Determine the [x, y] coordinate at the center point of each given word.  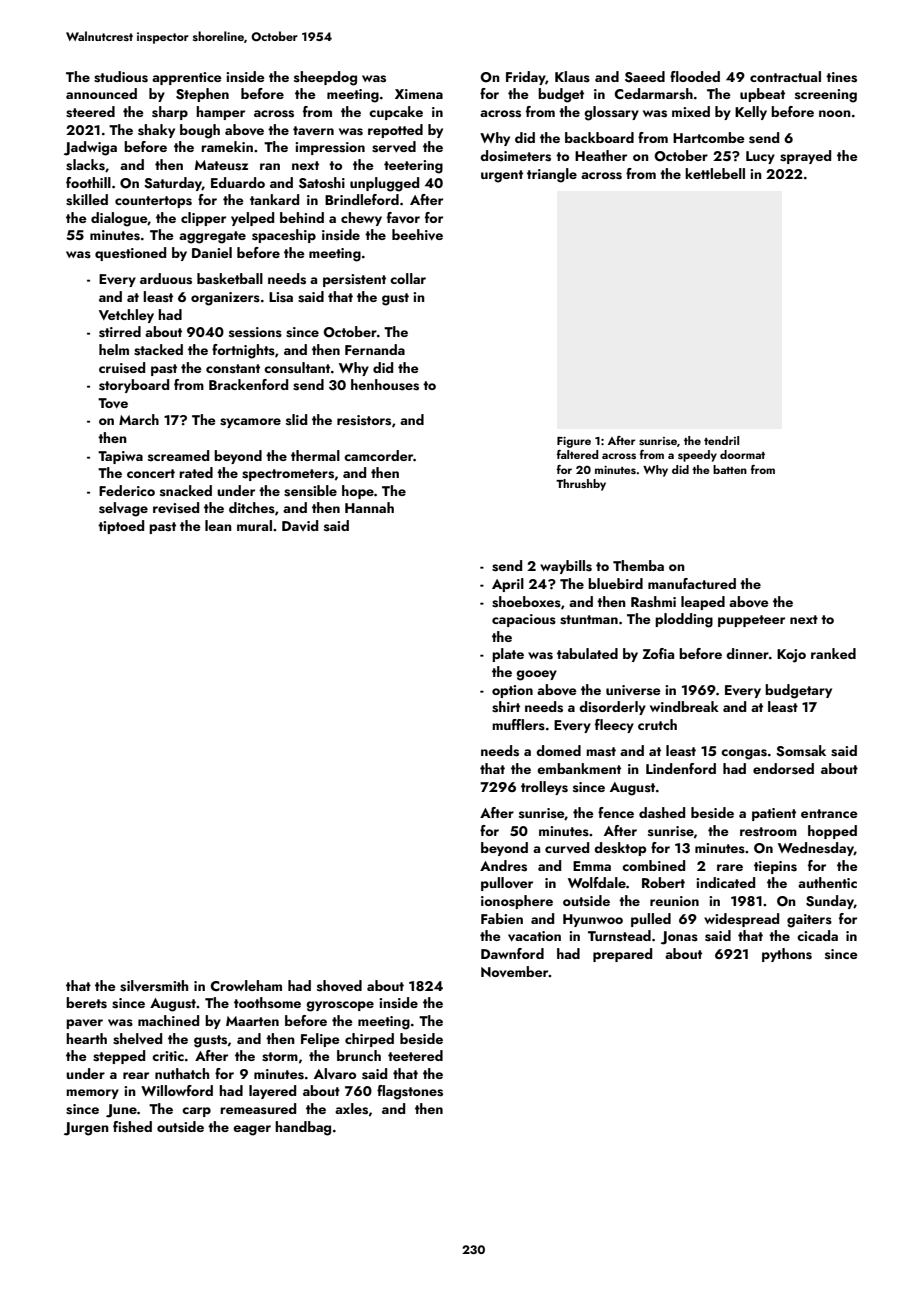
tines [841, 77]
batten [730, 469]
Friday [525, 78]
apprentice [187, 78]
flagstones [410, 1092]
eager [252, 1130]
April [508, 585]
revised [176, 508]
